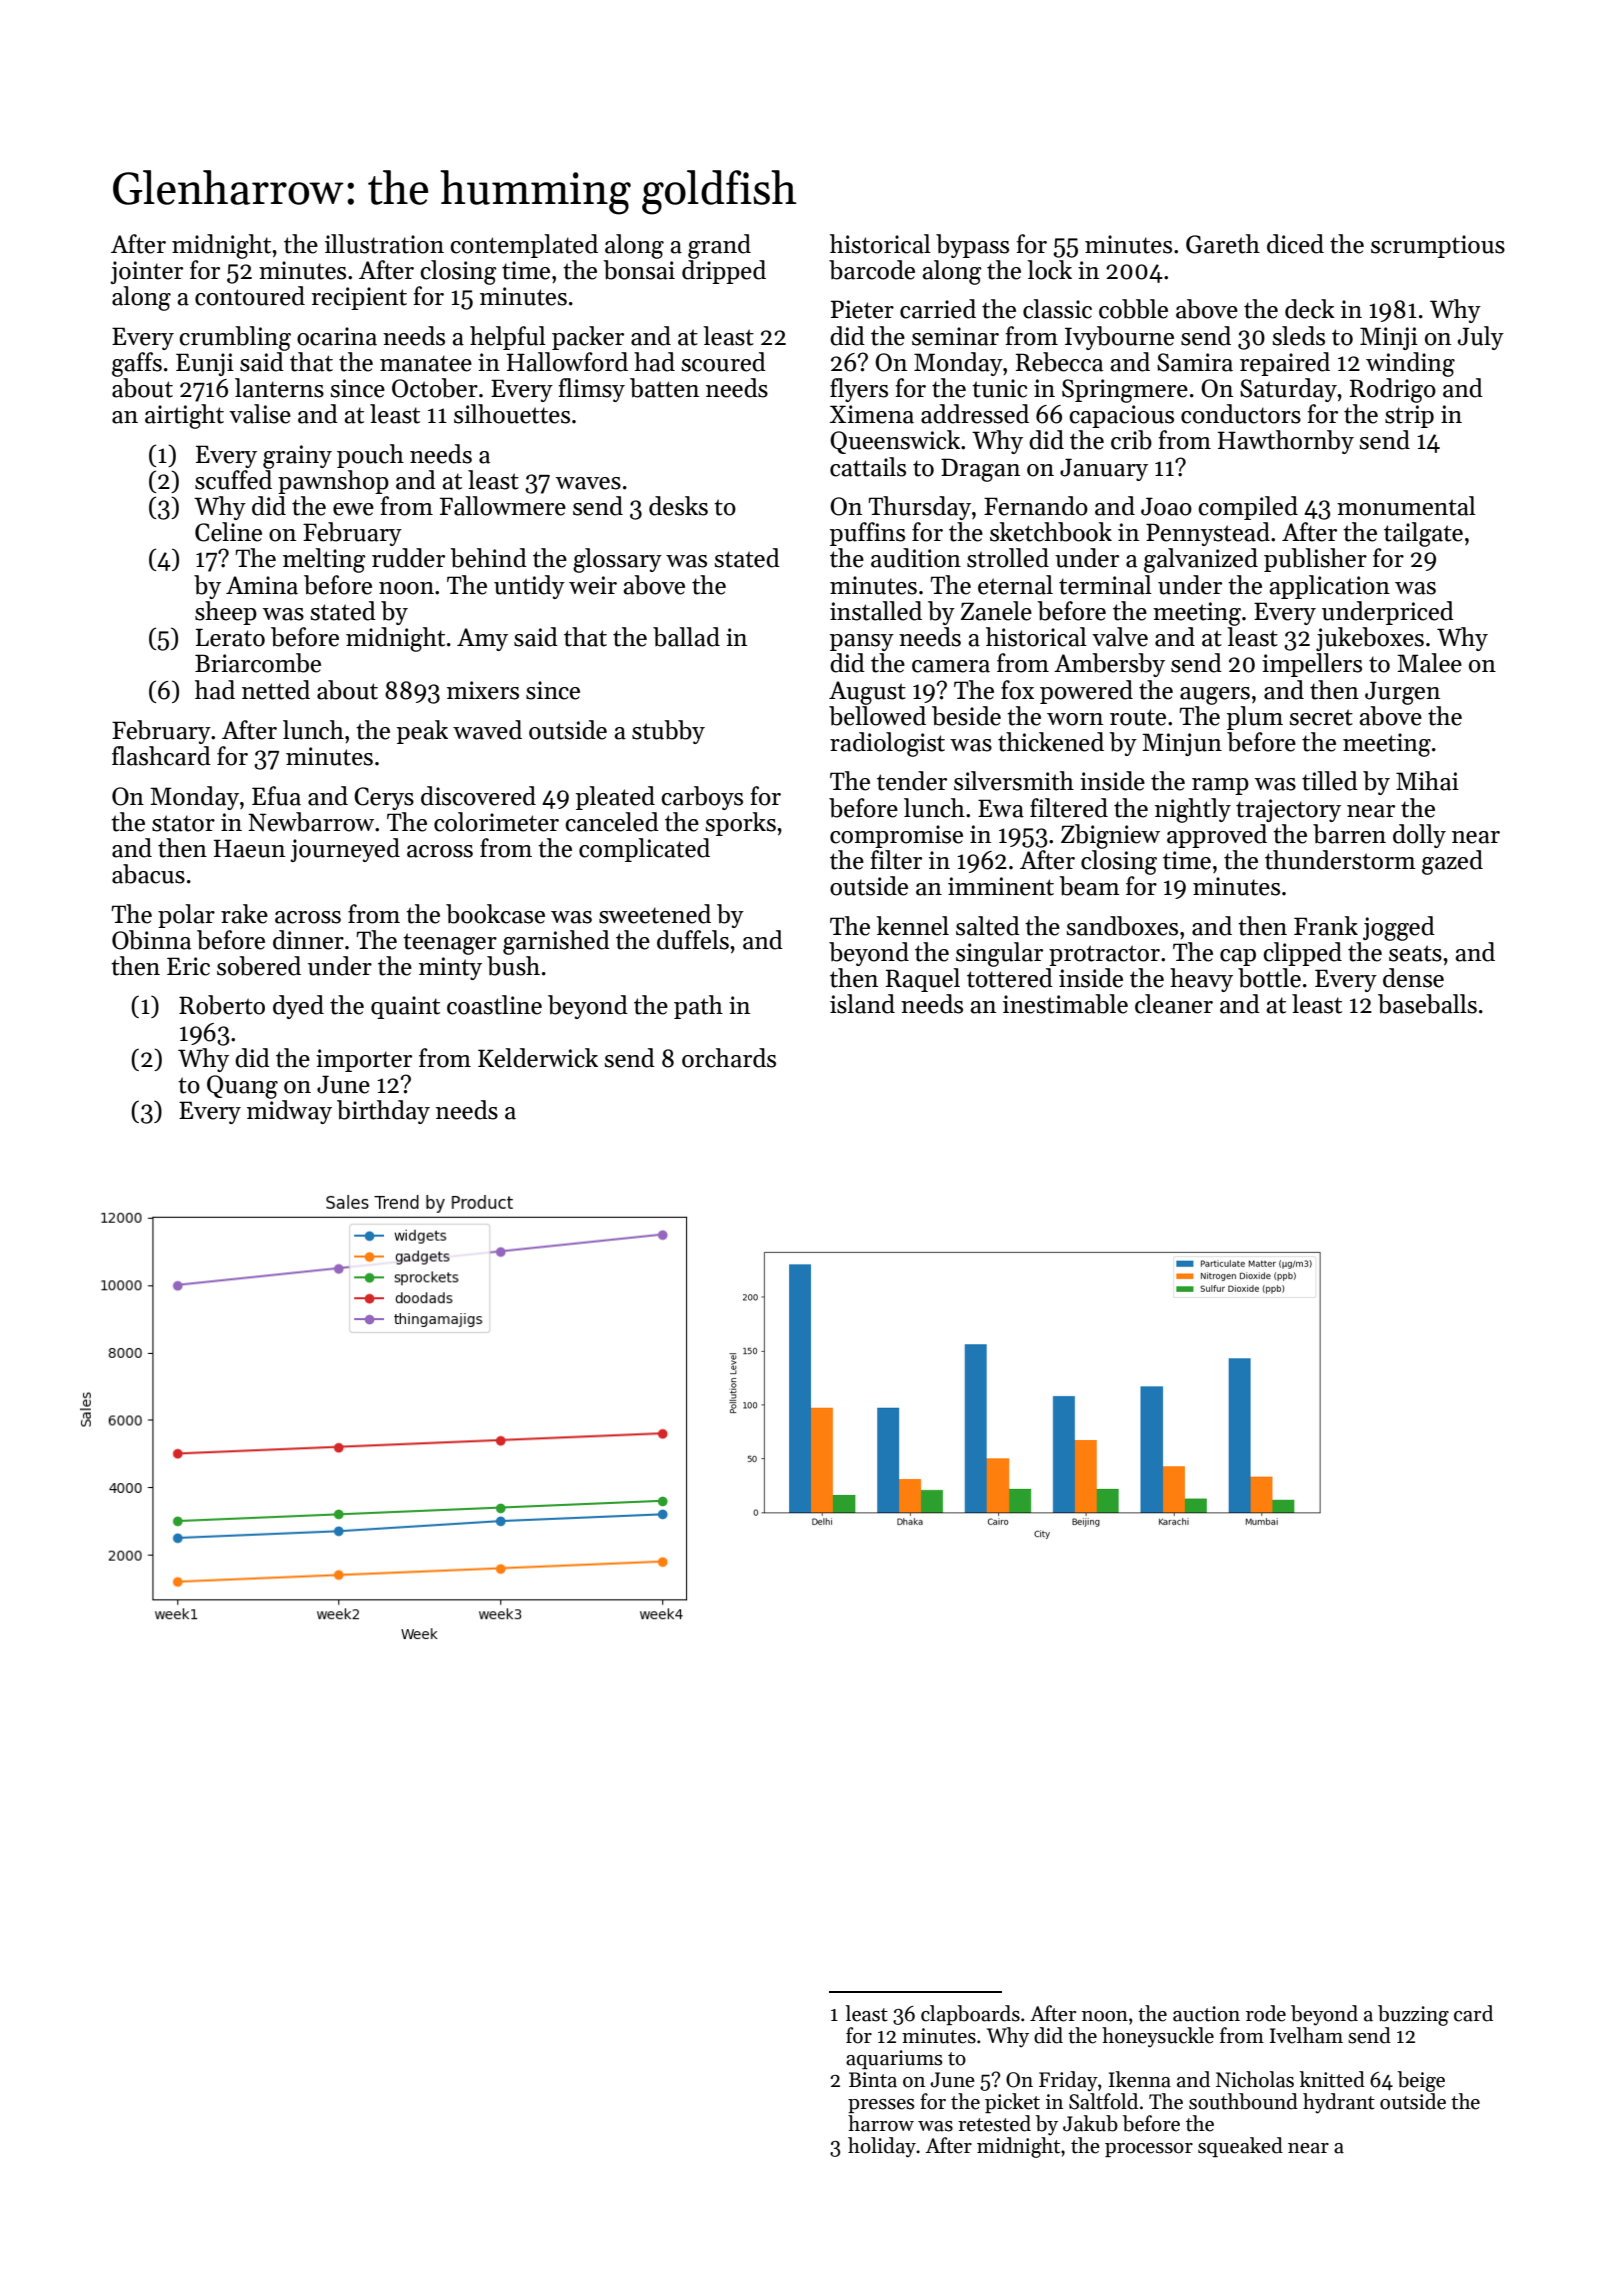 The image size is (1620, 2292). I want to click on clapboards, so click(970, 2015).
